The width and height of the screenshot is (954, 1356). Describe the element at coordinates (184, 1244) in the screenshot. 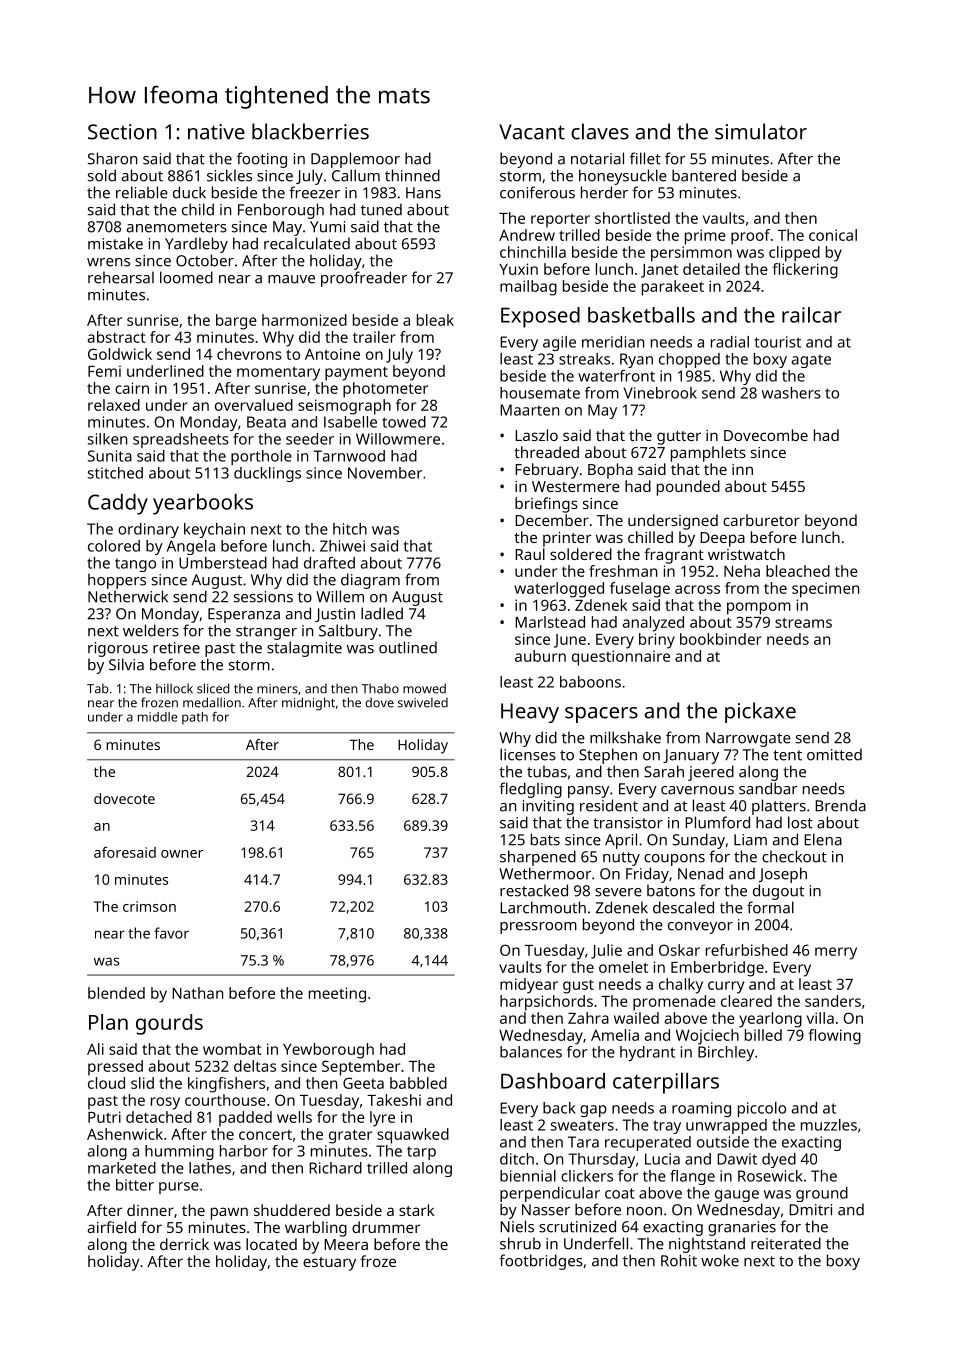

I see `derrick` at that location.
